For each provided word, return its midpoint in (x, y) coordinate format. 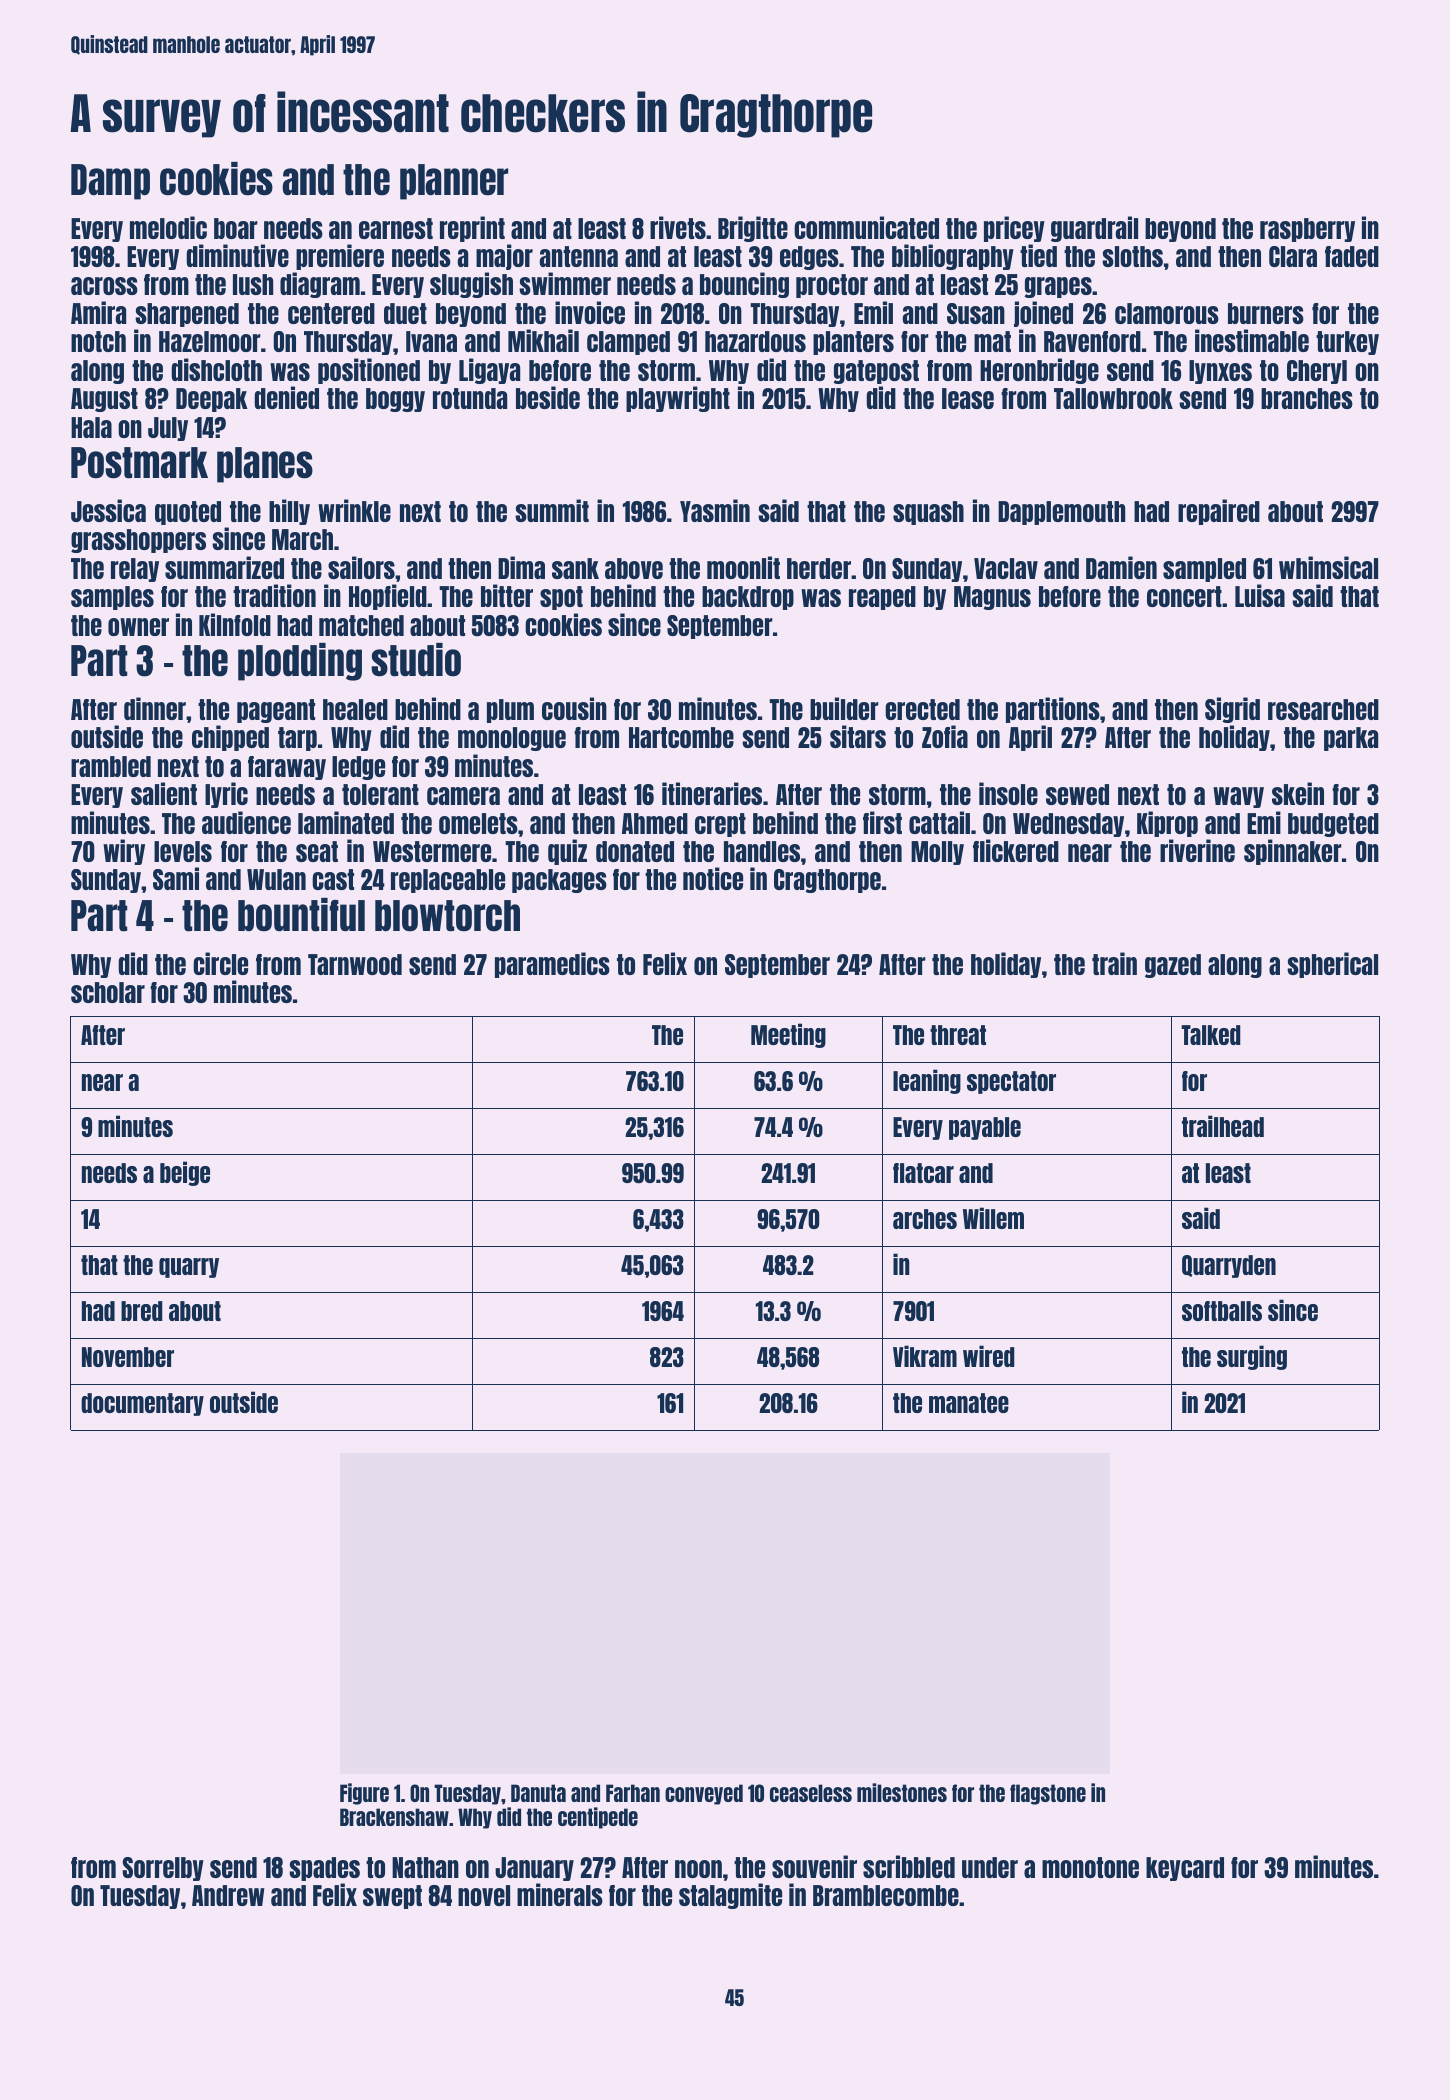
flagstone (1048, 1794)
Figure (364, 1794)
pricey (1014, 229)
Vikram (925, 1356)
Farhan (633, 1793)
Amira (98, 312)
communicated (866, 227)
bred (142, 1311)
